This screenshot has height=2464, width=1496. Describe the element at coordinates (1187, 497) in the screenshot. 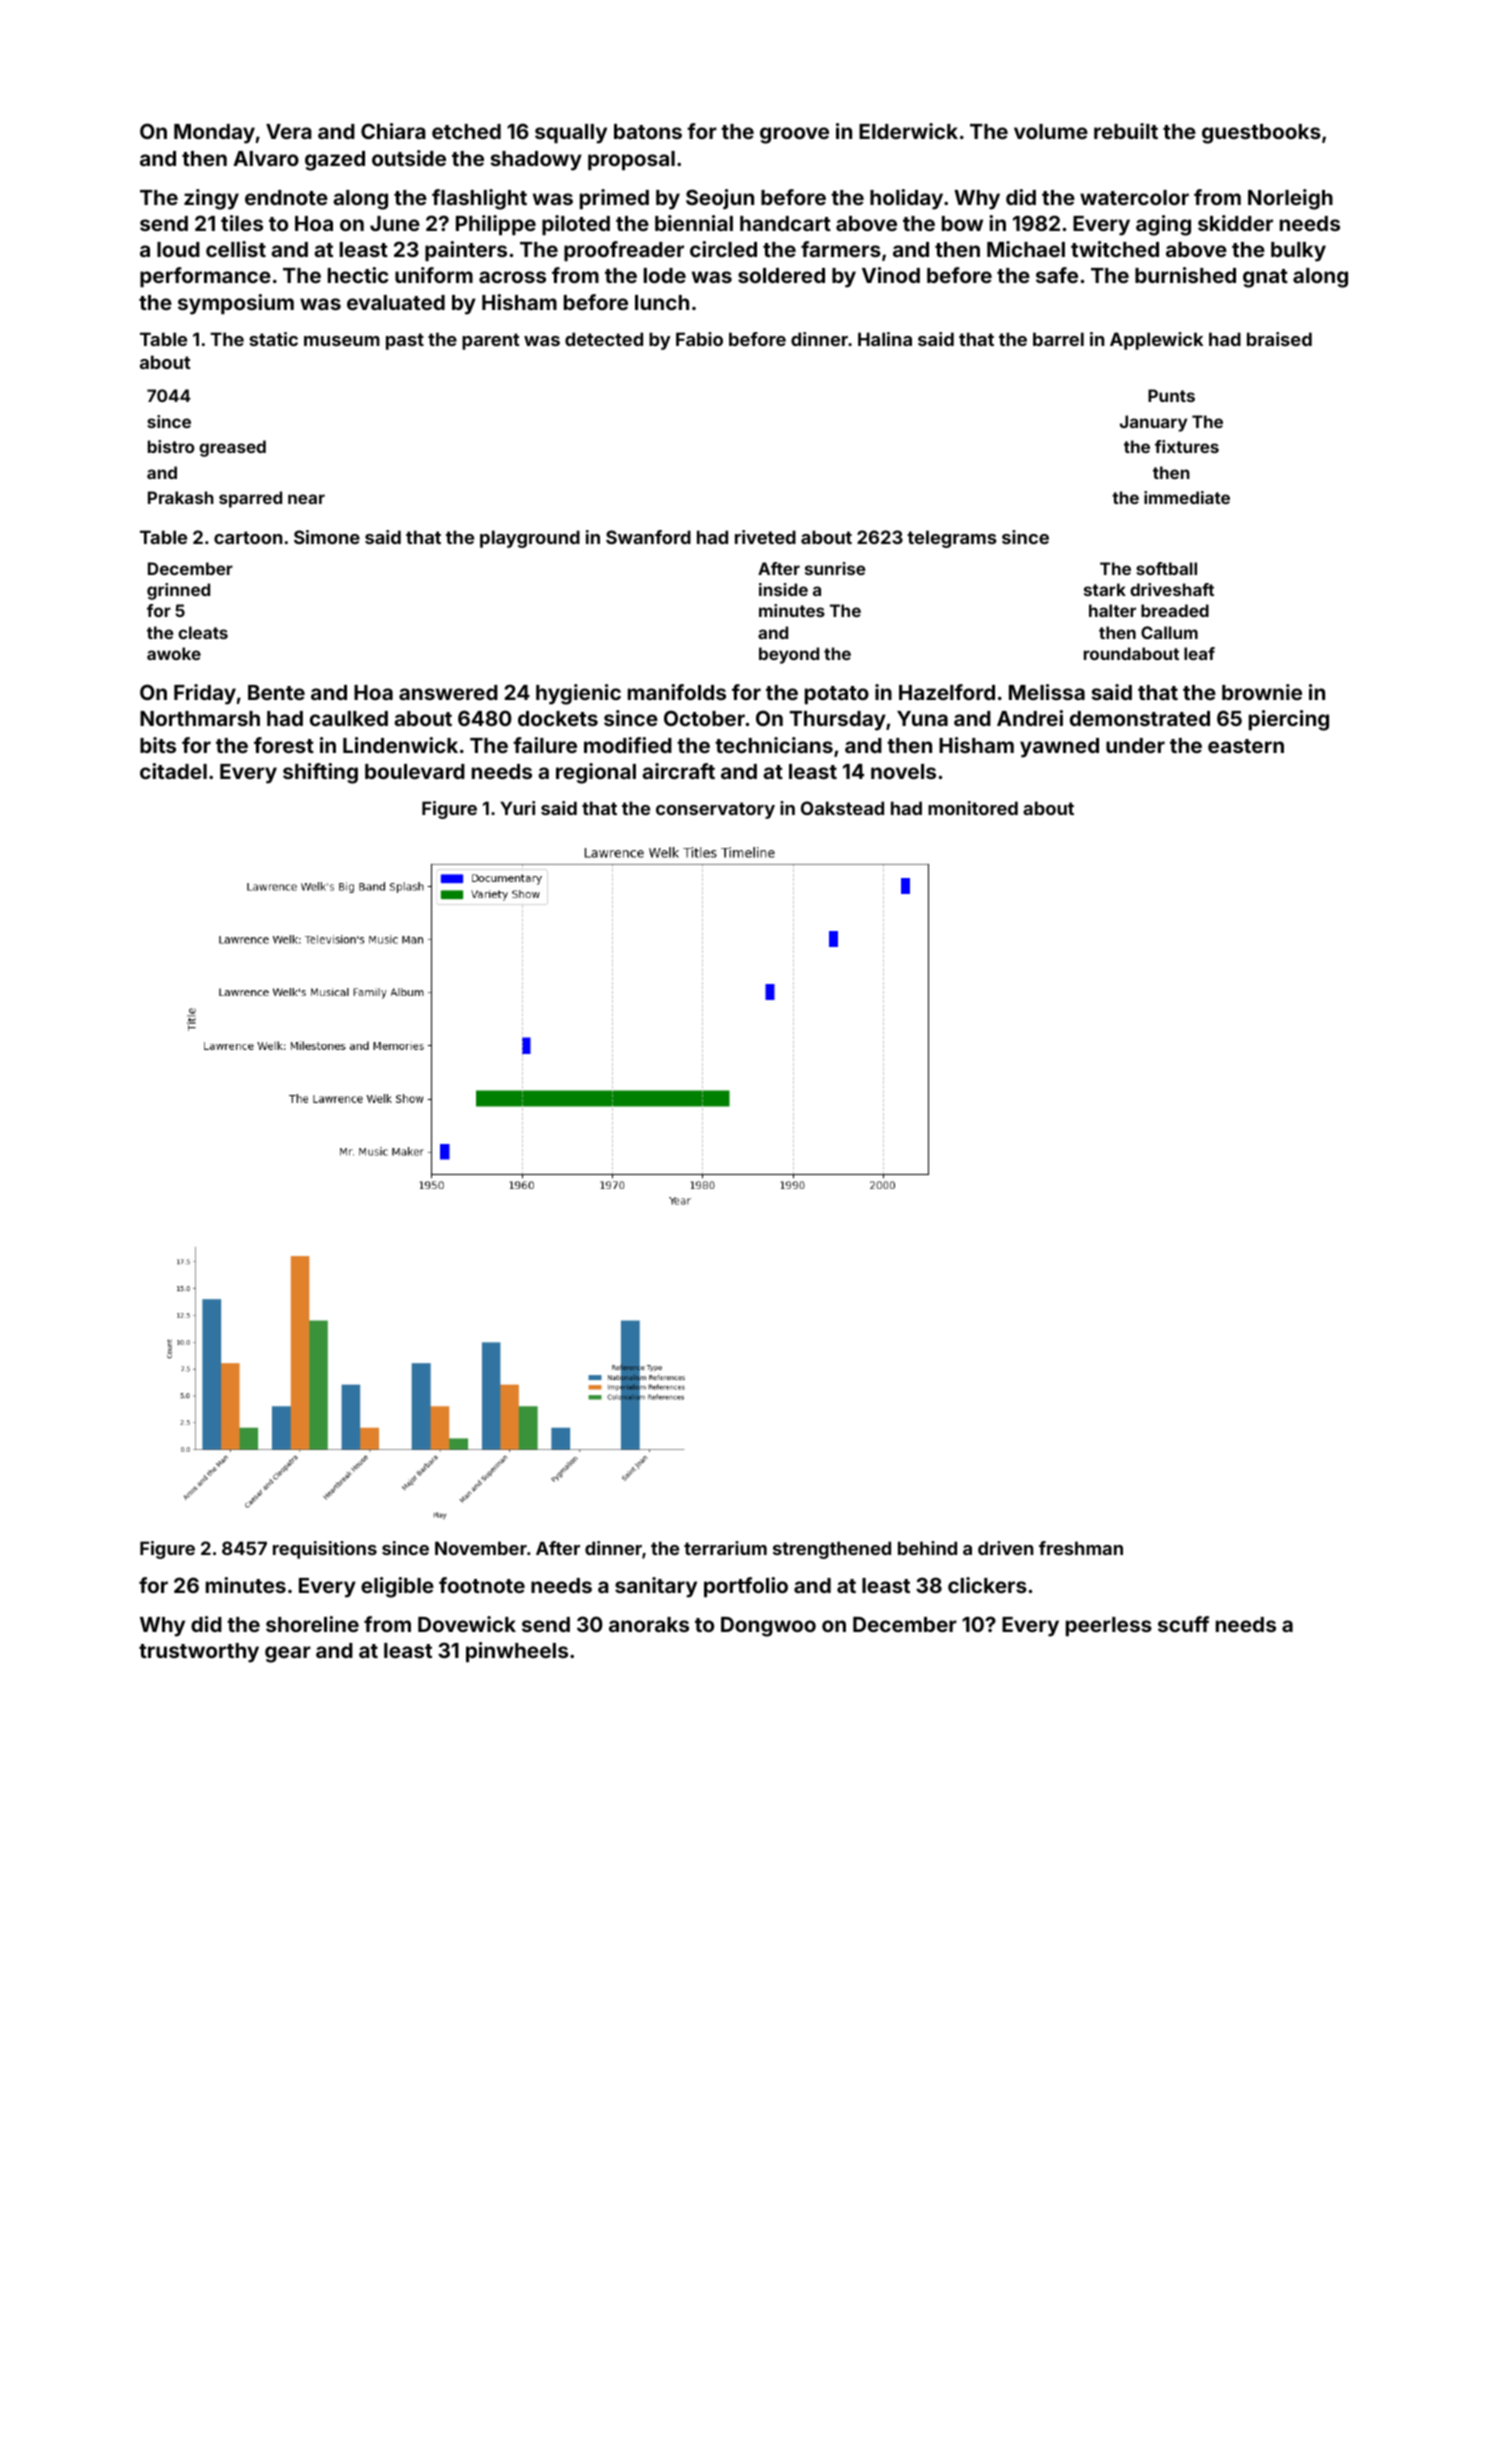

I see `immediate` at that location.
